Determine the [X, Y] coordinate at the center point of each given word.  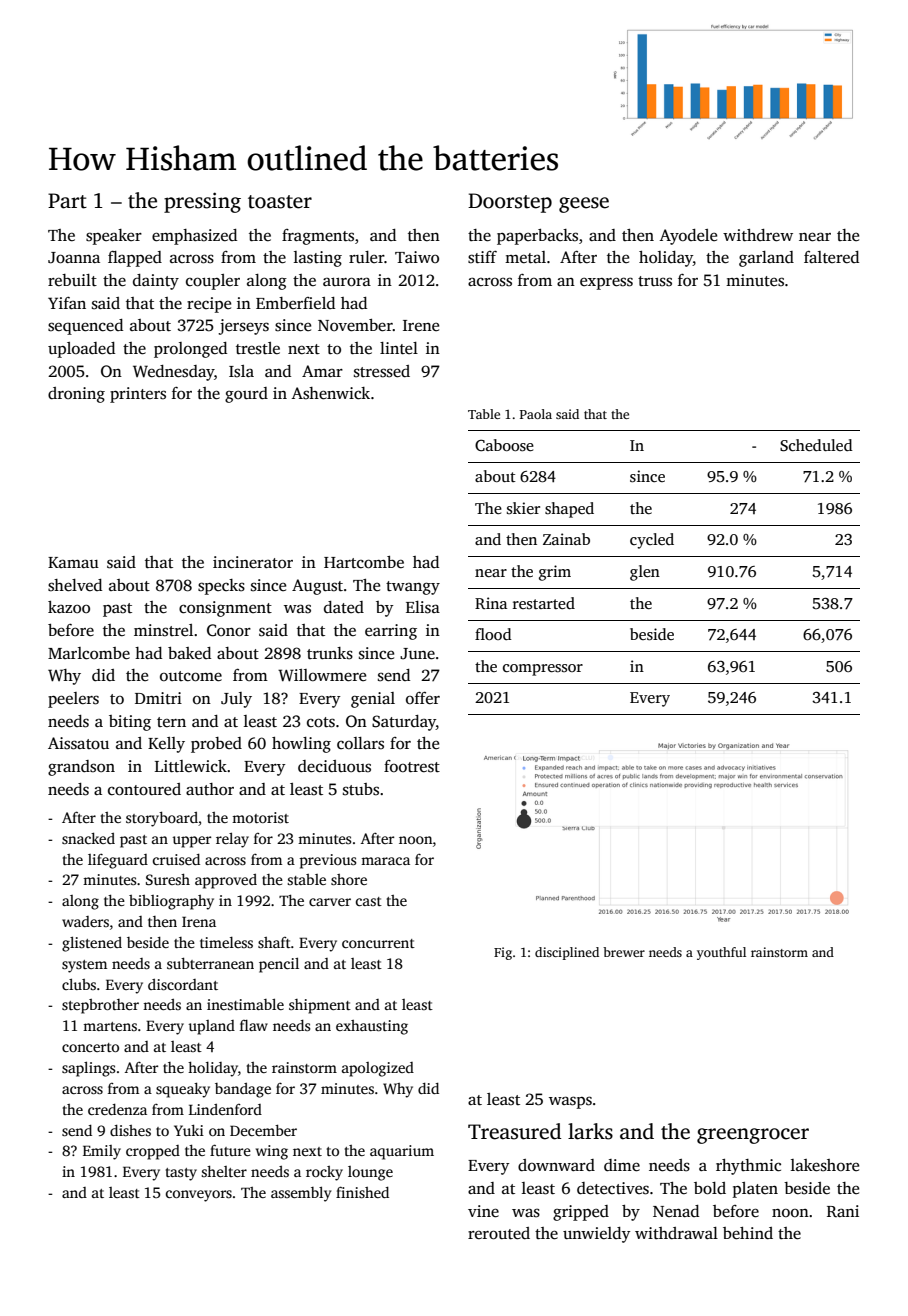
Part [67, 201]
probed [216, 745]
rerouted [499, 1233]
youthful [721, 953]
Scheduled [816, 445]
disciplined [567, 953]
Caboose [504, 445]
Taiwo [417, 257]
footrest [412, 766]
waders [85, 921]
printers [138, 395]
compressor [543, 670]
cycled [652, 541]
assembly [301, 1194]
